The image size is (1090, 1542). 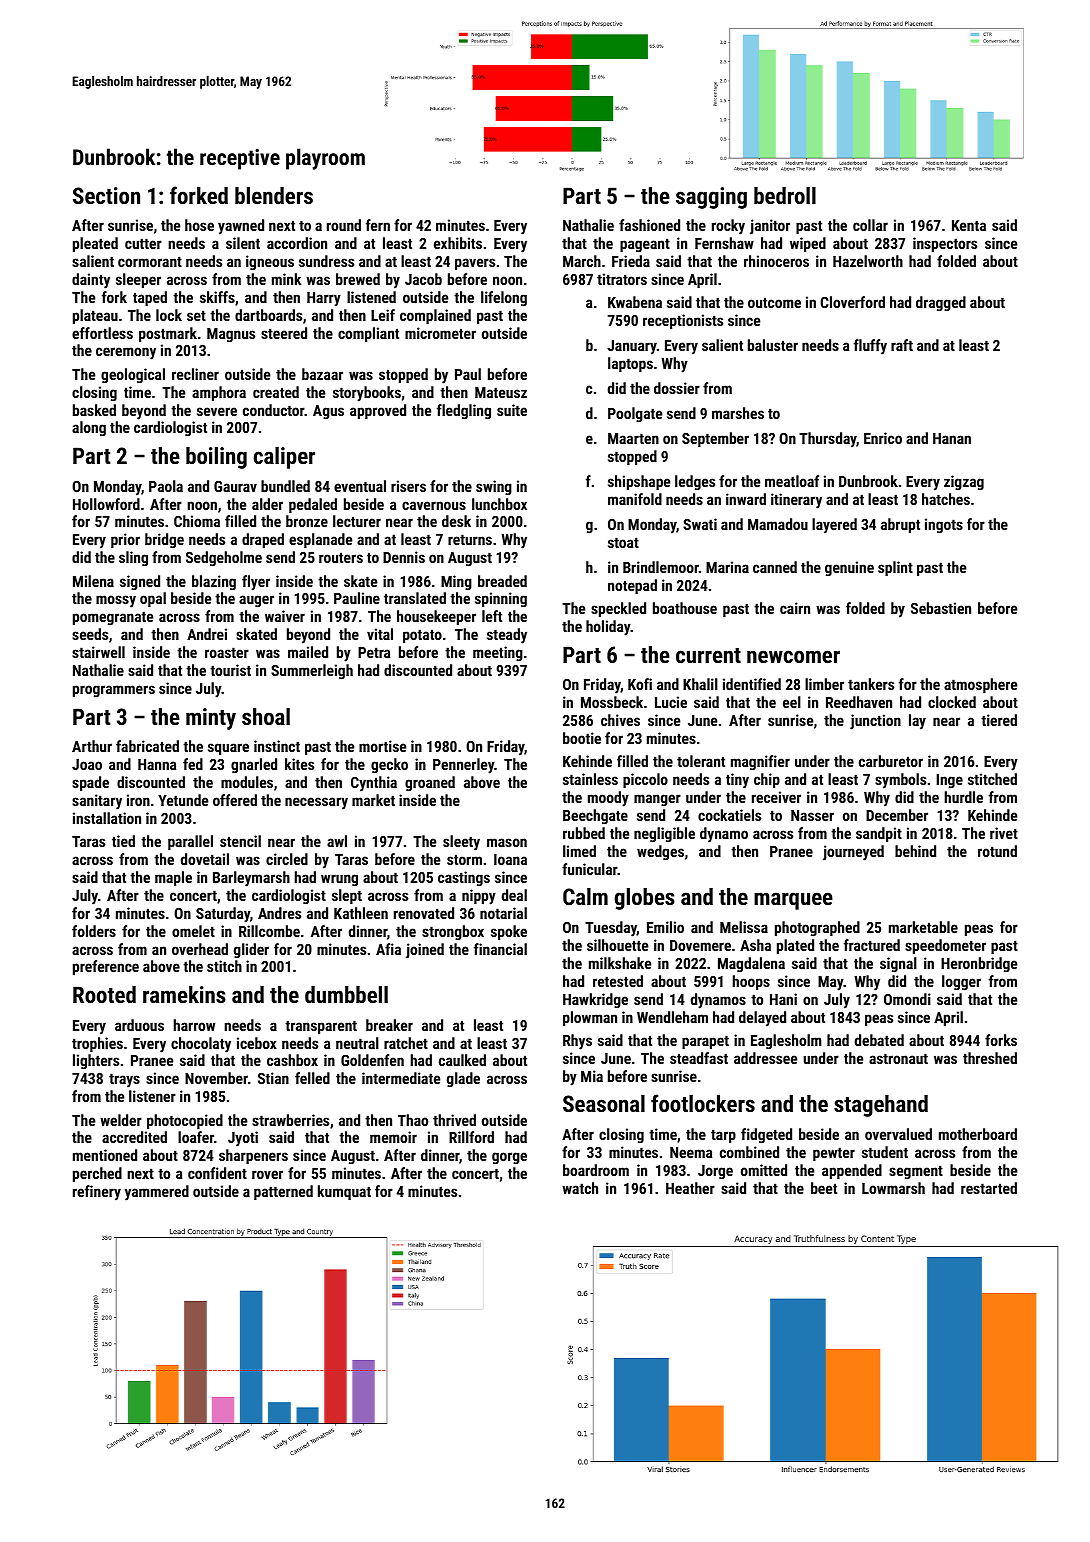 I want to click on Andrei, so click(x=207, y=634).
